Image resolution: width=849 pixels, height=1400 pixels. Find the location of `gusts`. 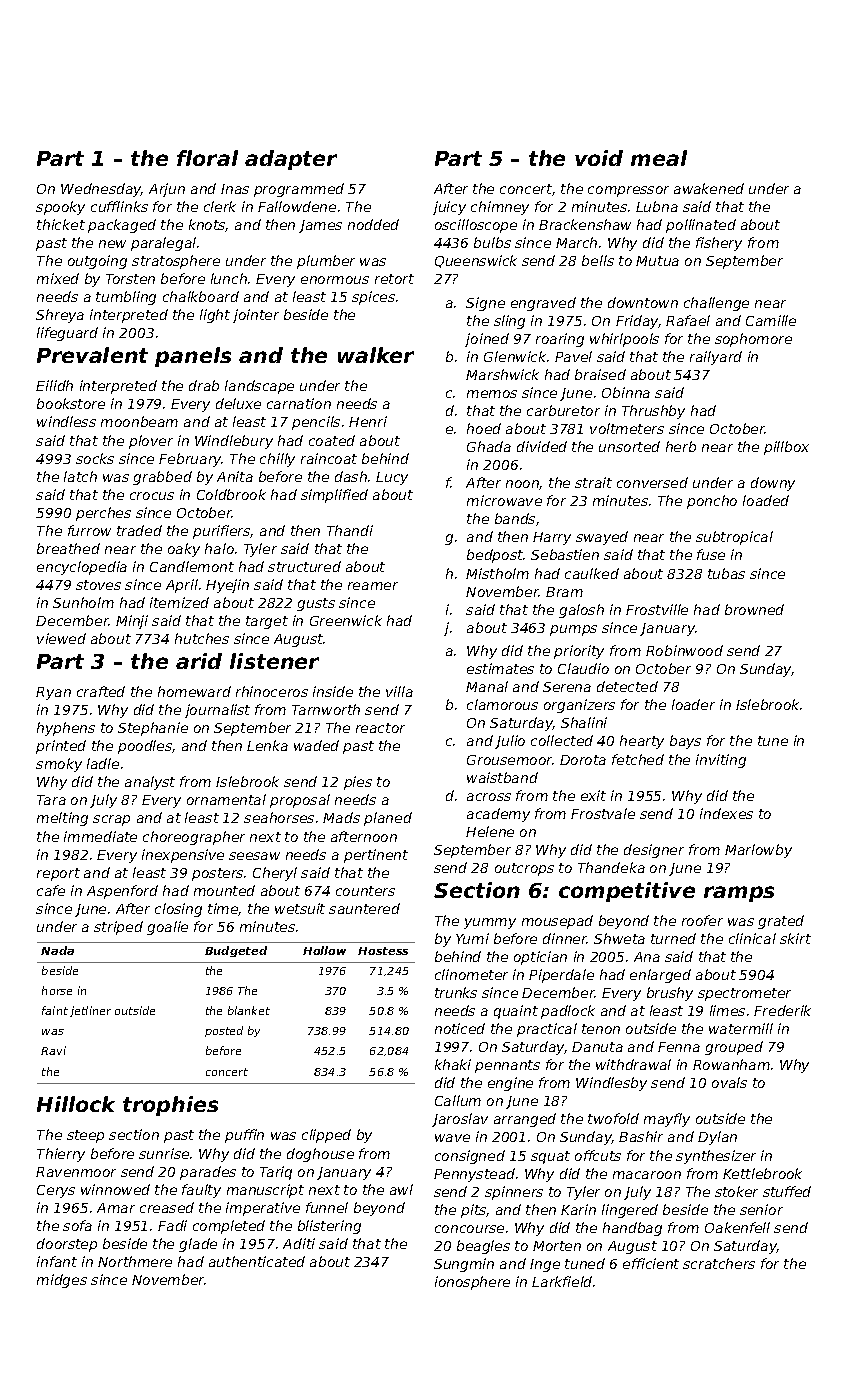

gusts is located at coordinates (316, 604).
